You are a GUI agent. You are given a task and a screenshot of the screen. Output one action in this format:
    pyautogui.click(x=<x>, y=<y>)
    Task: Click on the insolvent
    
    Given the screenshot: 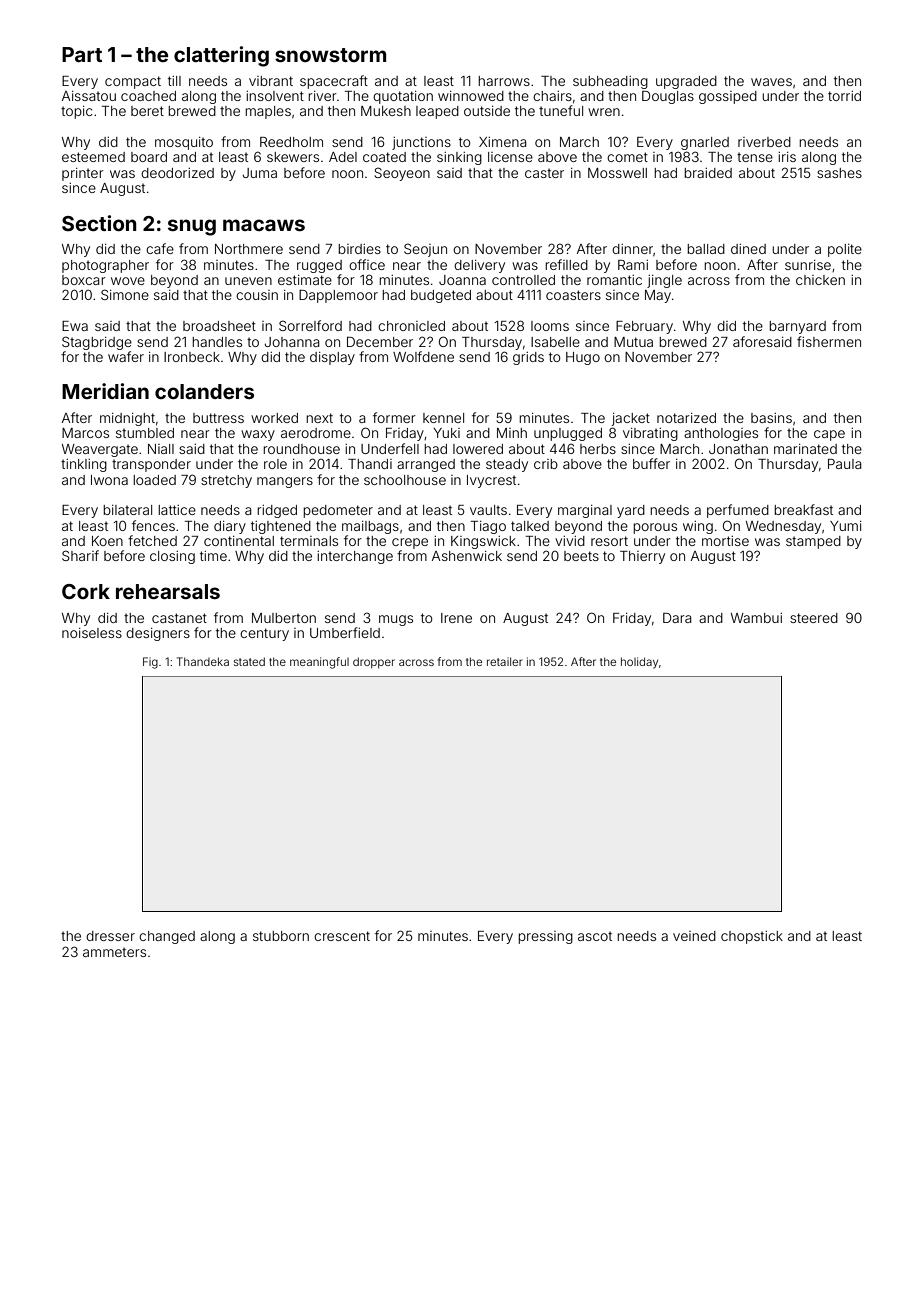 What is the action you would take?
    pyautogui.click(x=275, y=96)
